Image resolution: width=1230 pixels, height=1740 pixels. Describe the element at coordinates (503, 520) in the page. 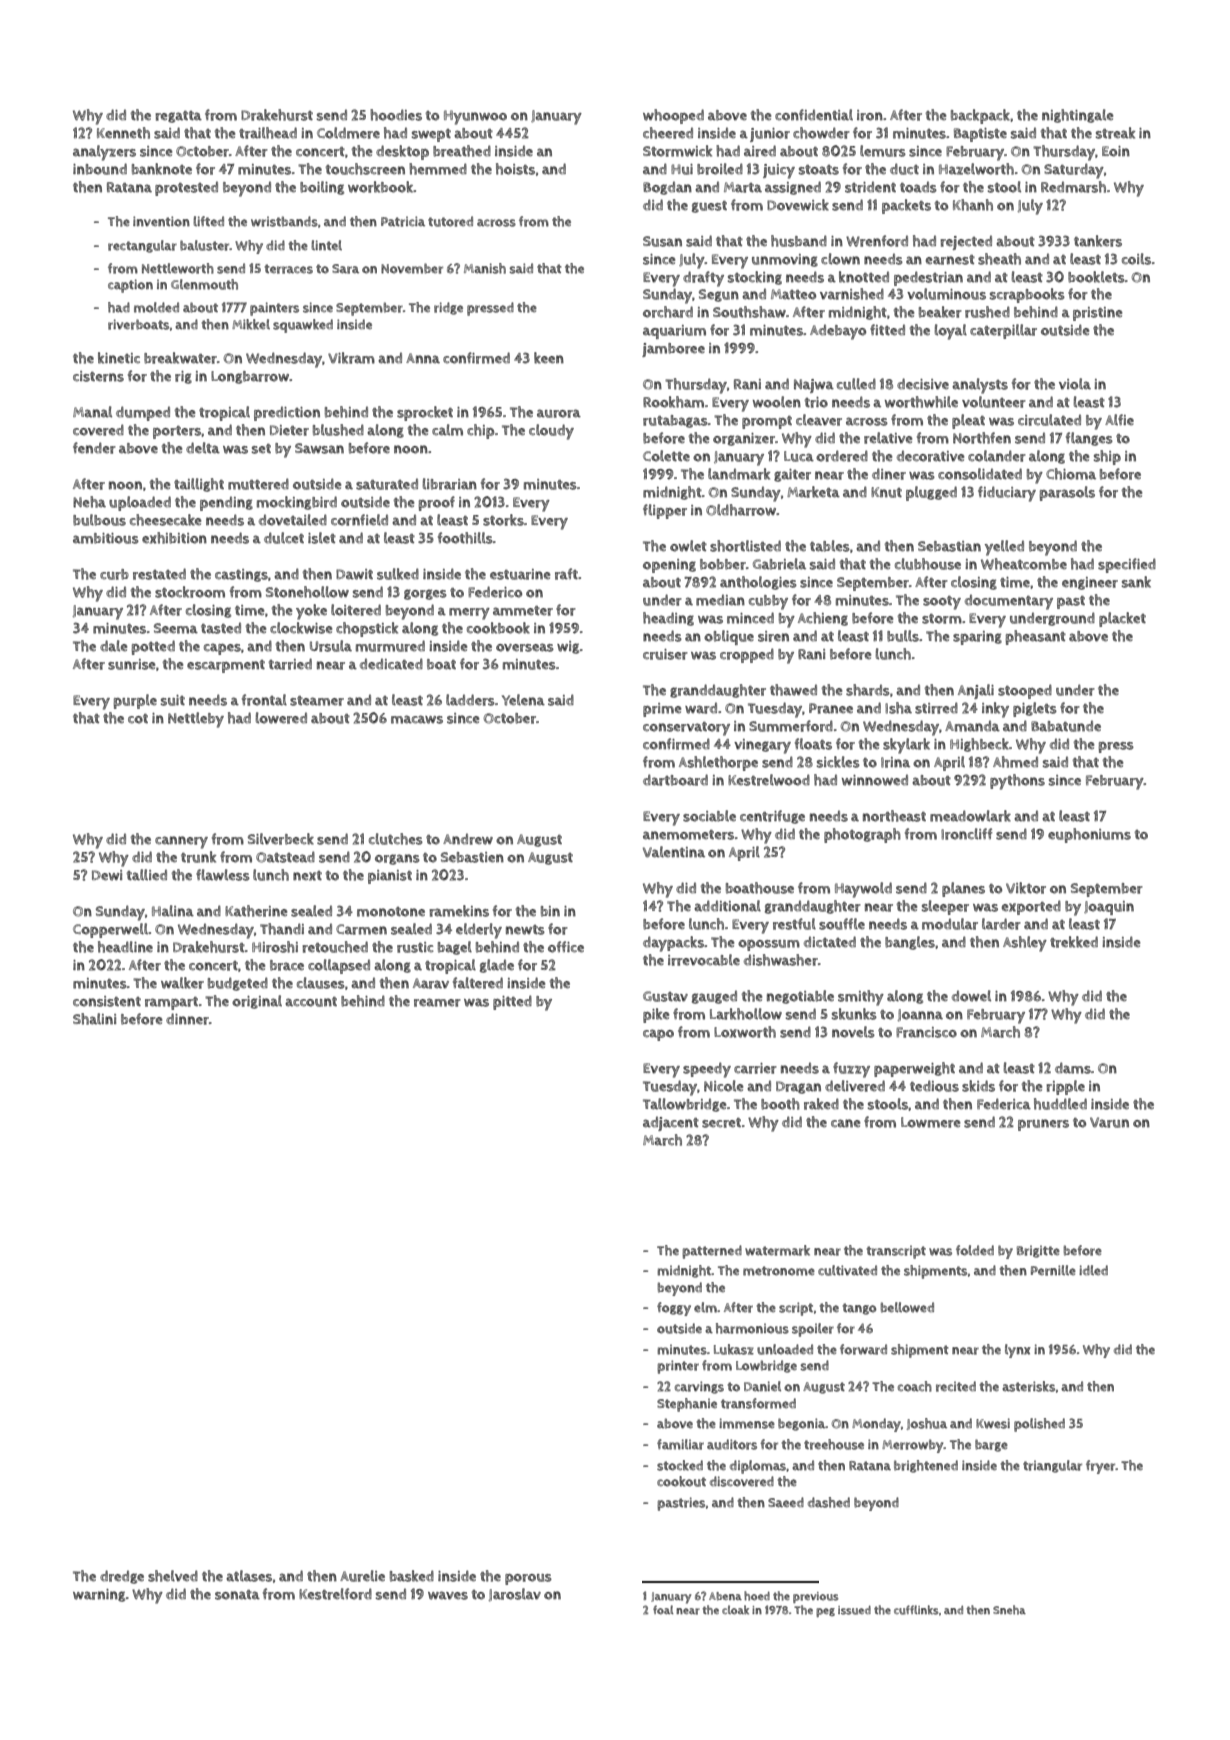

I see `storks` at that location.
